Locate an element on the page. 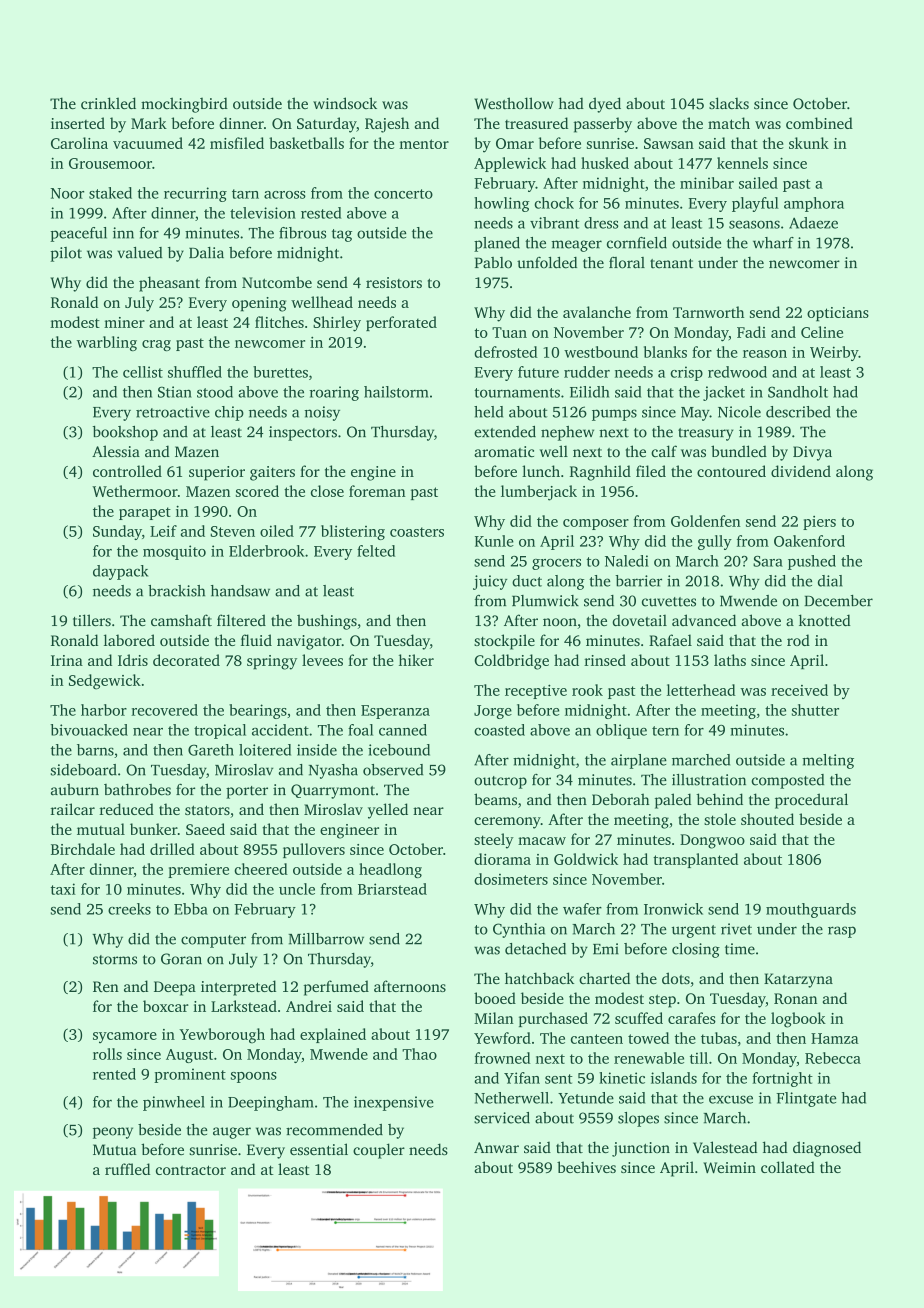 The height and width of the document is (1308, 924). concerto is located at coordinates (403, 194).
